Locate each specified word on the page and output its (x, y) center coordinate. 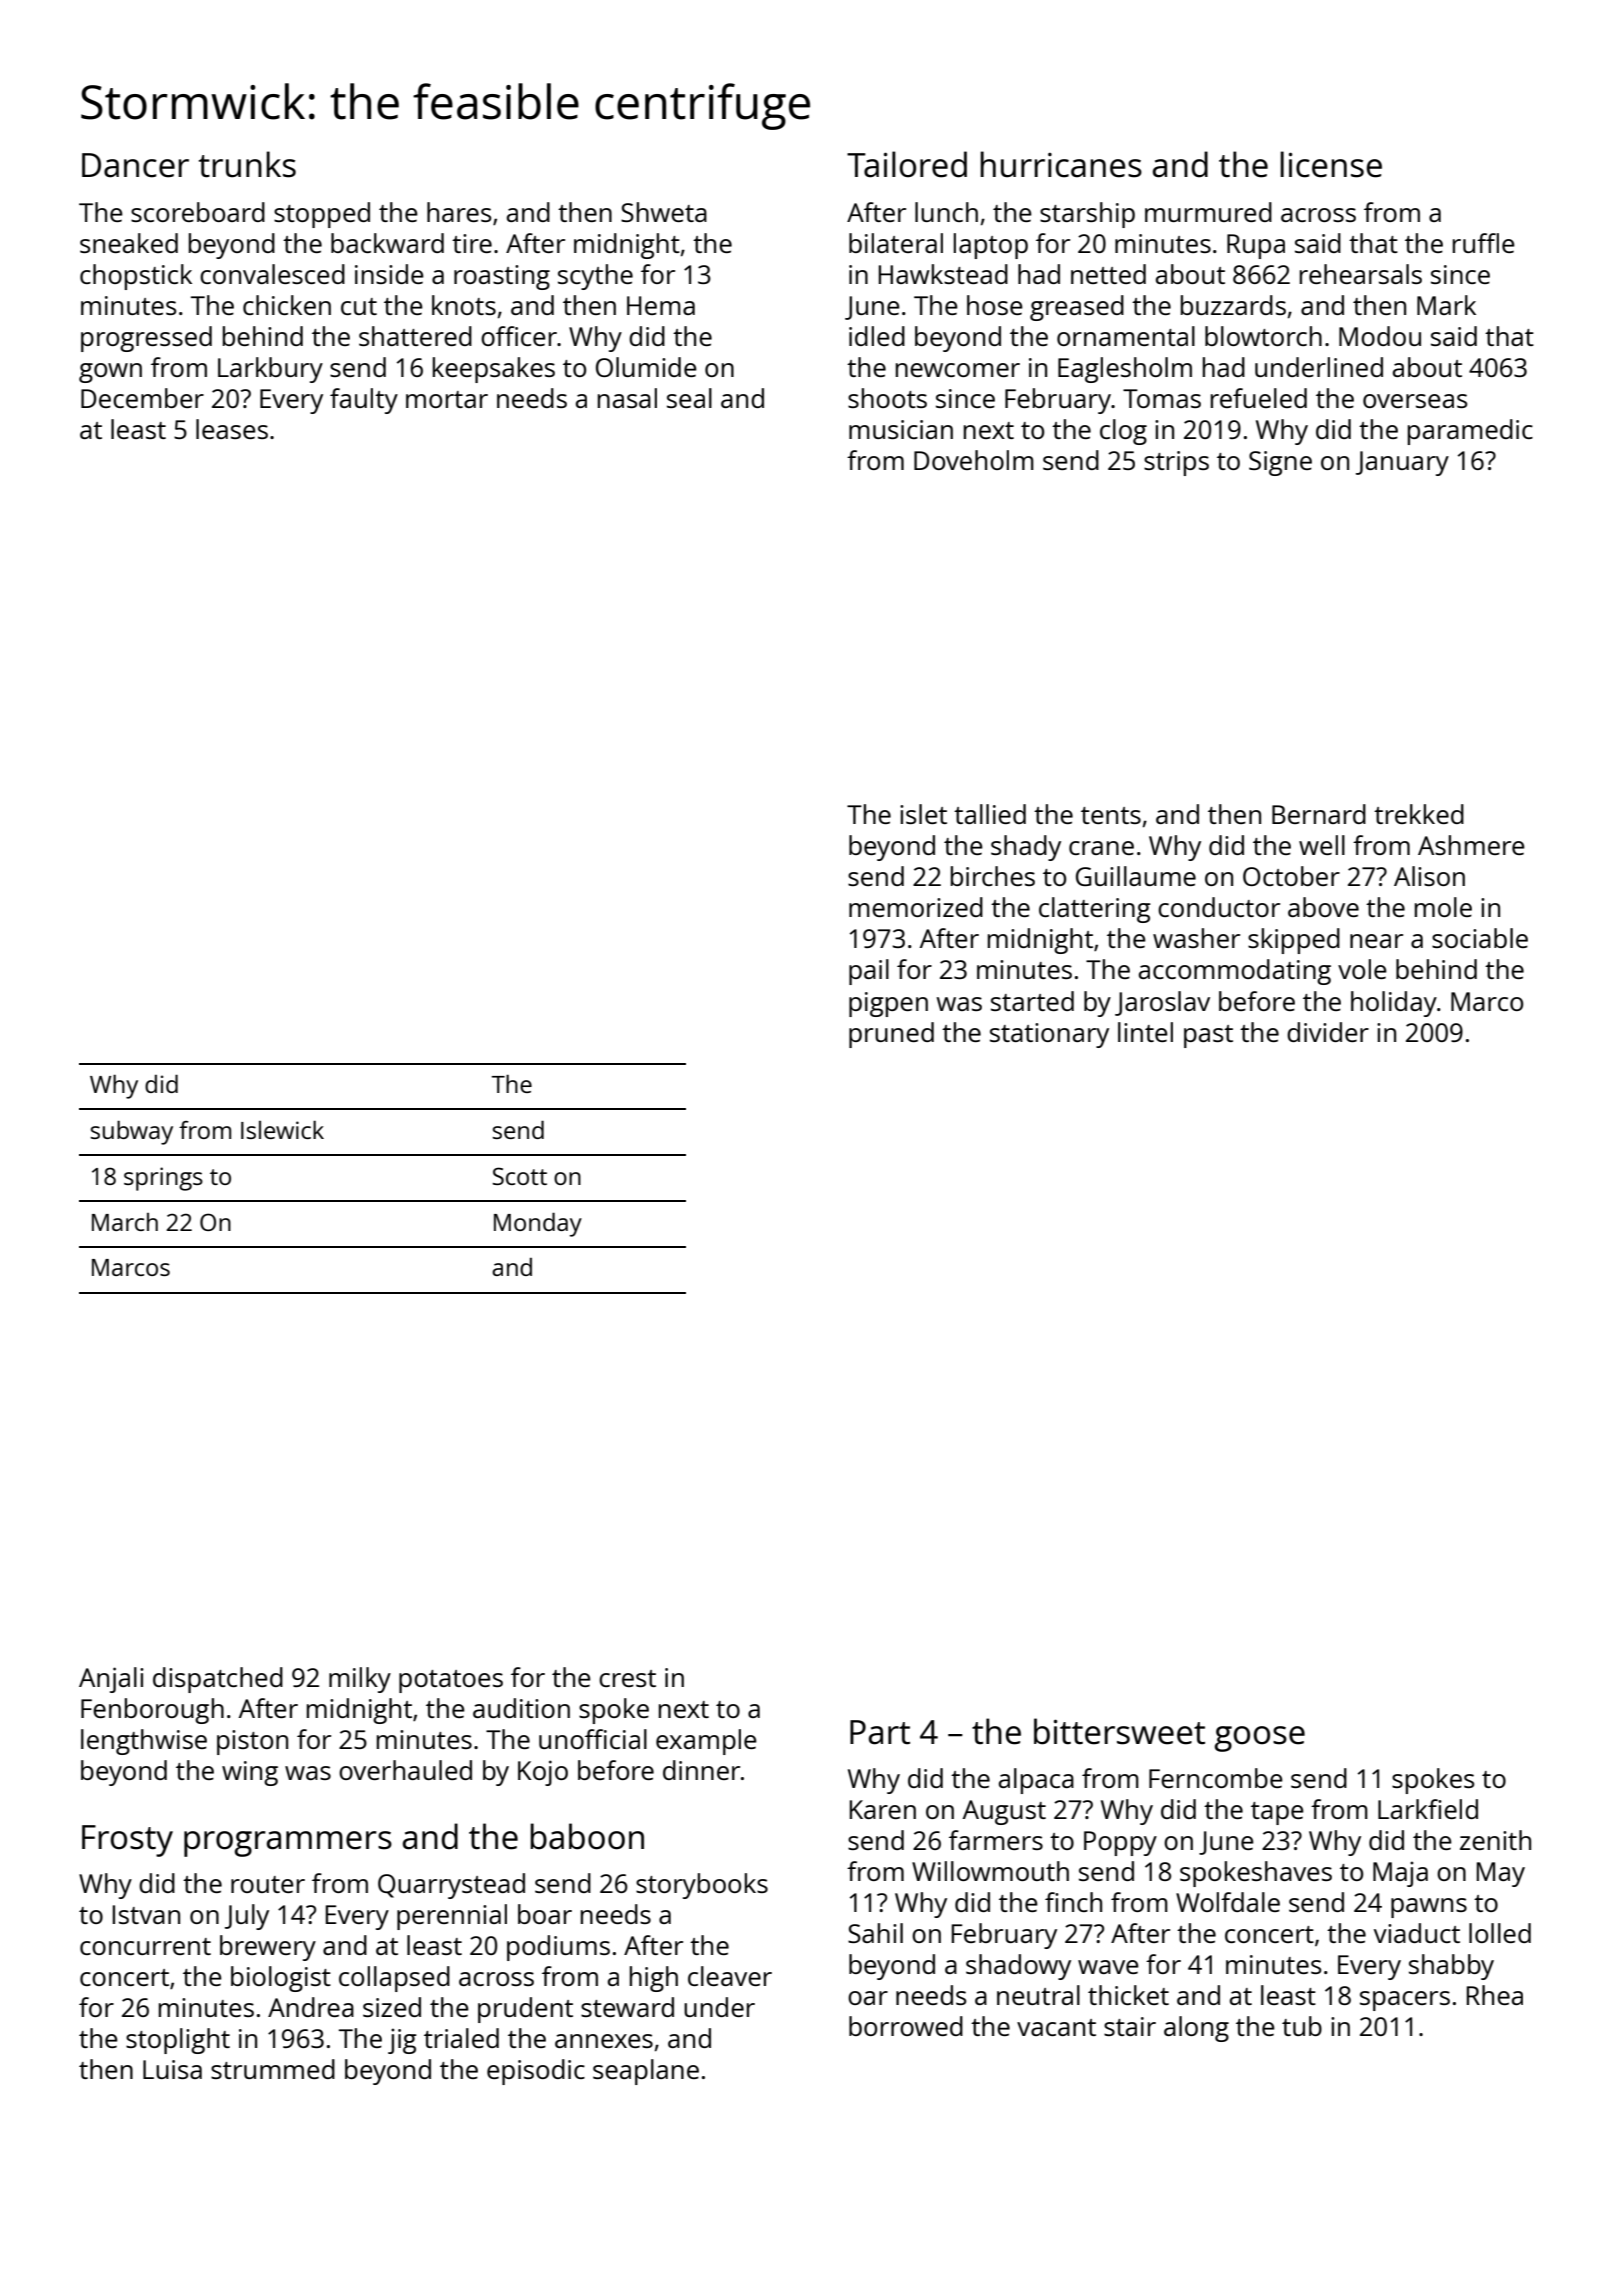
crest (627, 1678)
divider (1328, 1032)
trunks (247, 164)
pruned (891, 1035)
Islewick (282, 1130)
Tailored (907, 164)
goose (1260, 1739)
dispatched (218, 1680)
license (1331, 164)
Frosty (127, 1841)
